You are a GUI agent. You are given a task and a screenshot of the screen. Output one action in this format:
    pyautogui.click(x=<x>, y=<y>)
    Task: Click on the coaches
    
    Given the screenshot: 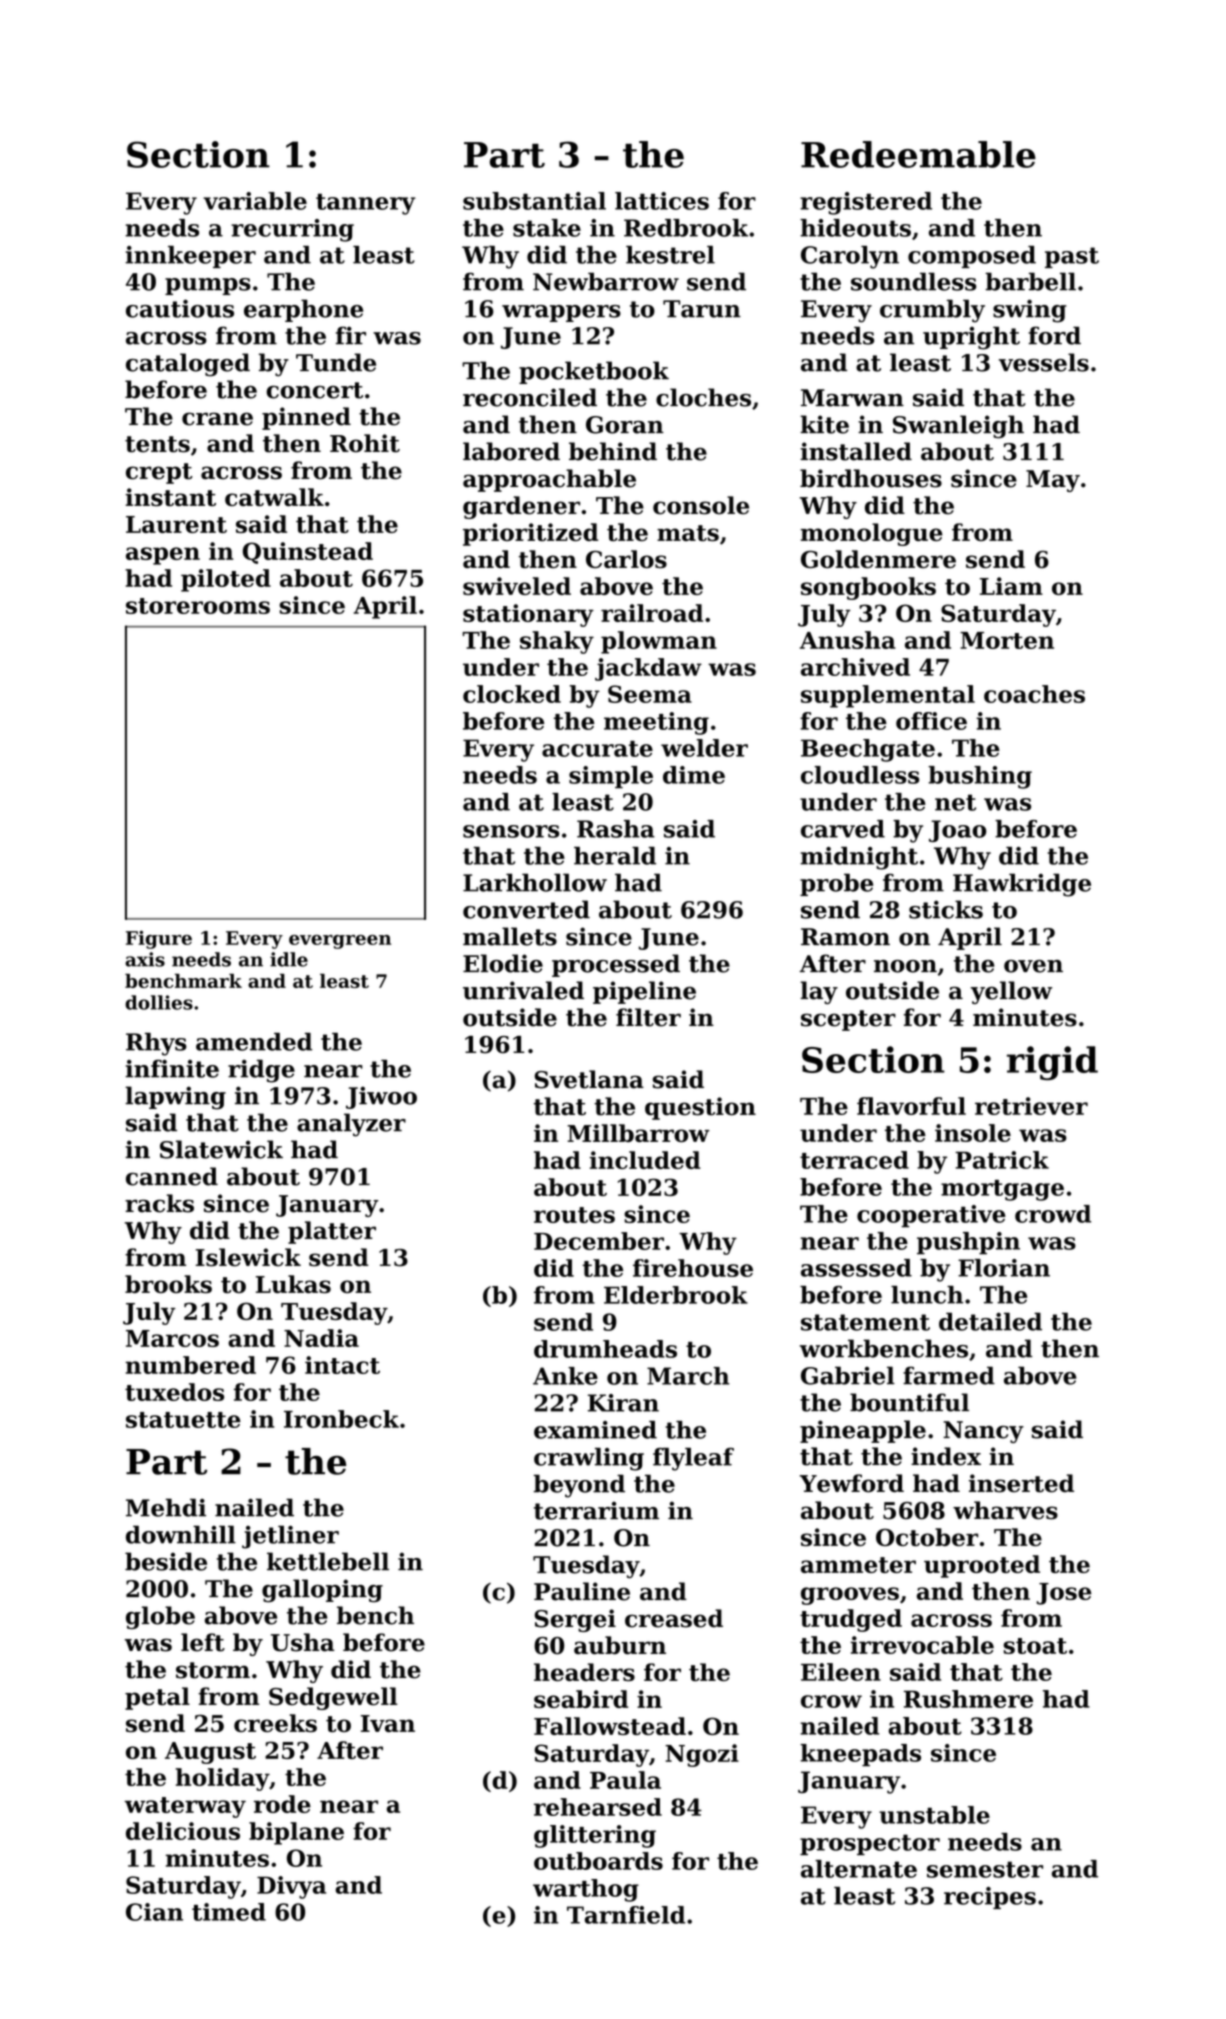 What is the action you would take?
    pyautogui.click(x=1034, y=694)
